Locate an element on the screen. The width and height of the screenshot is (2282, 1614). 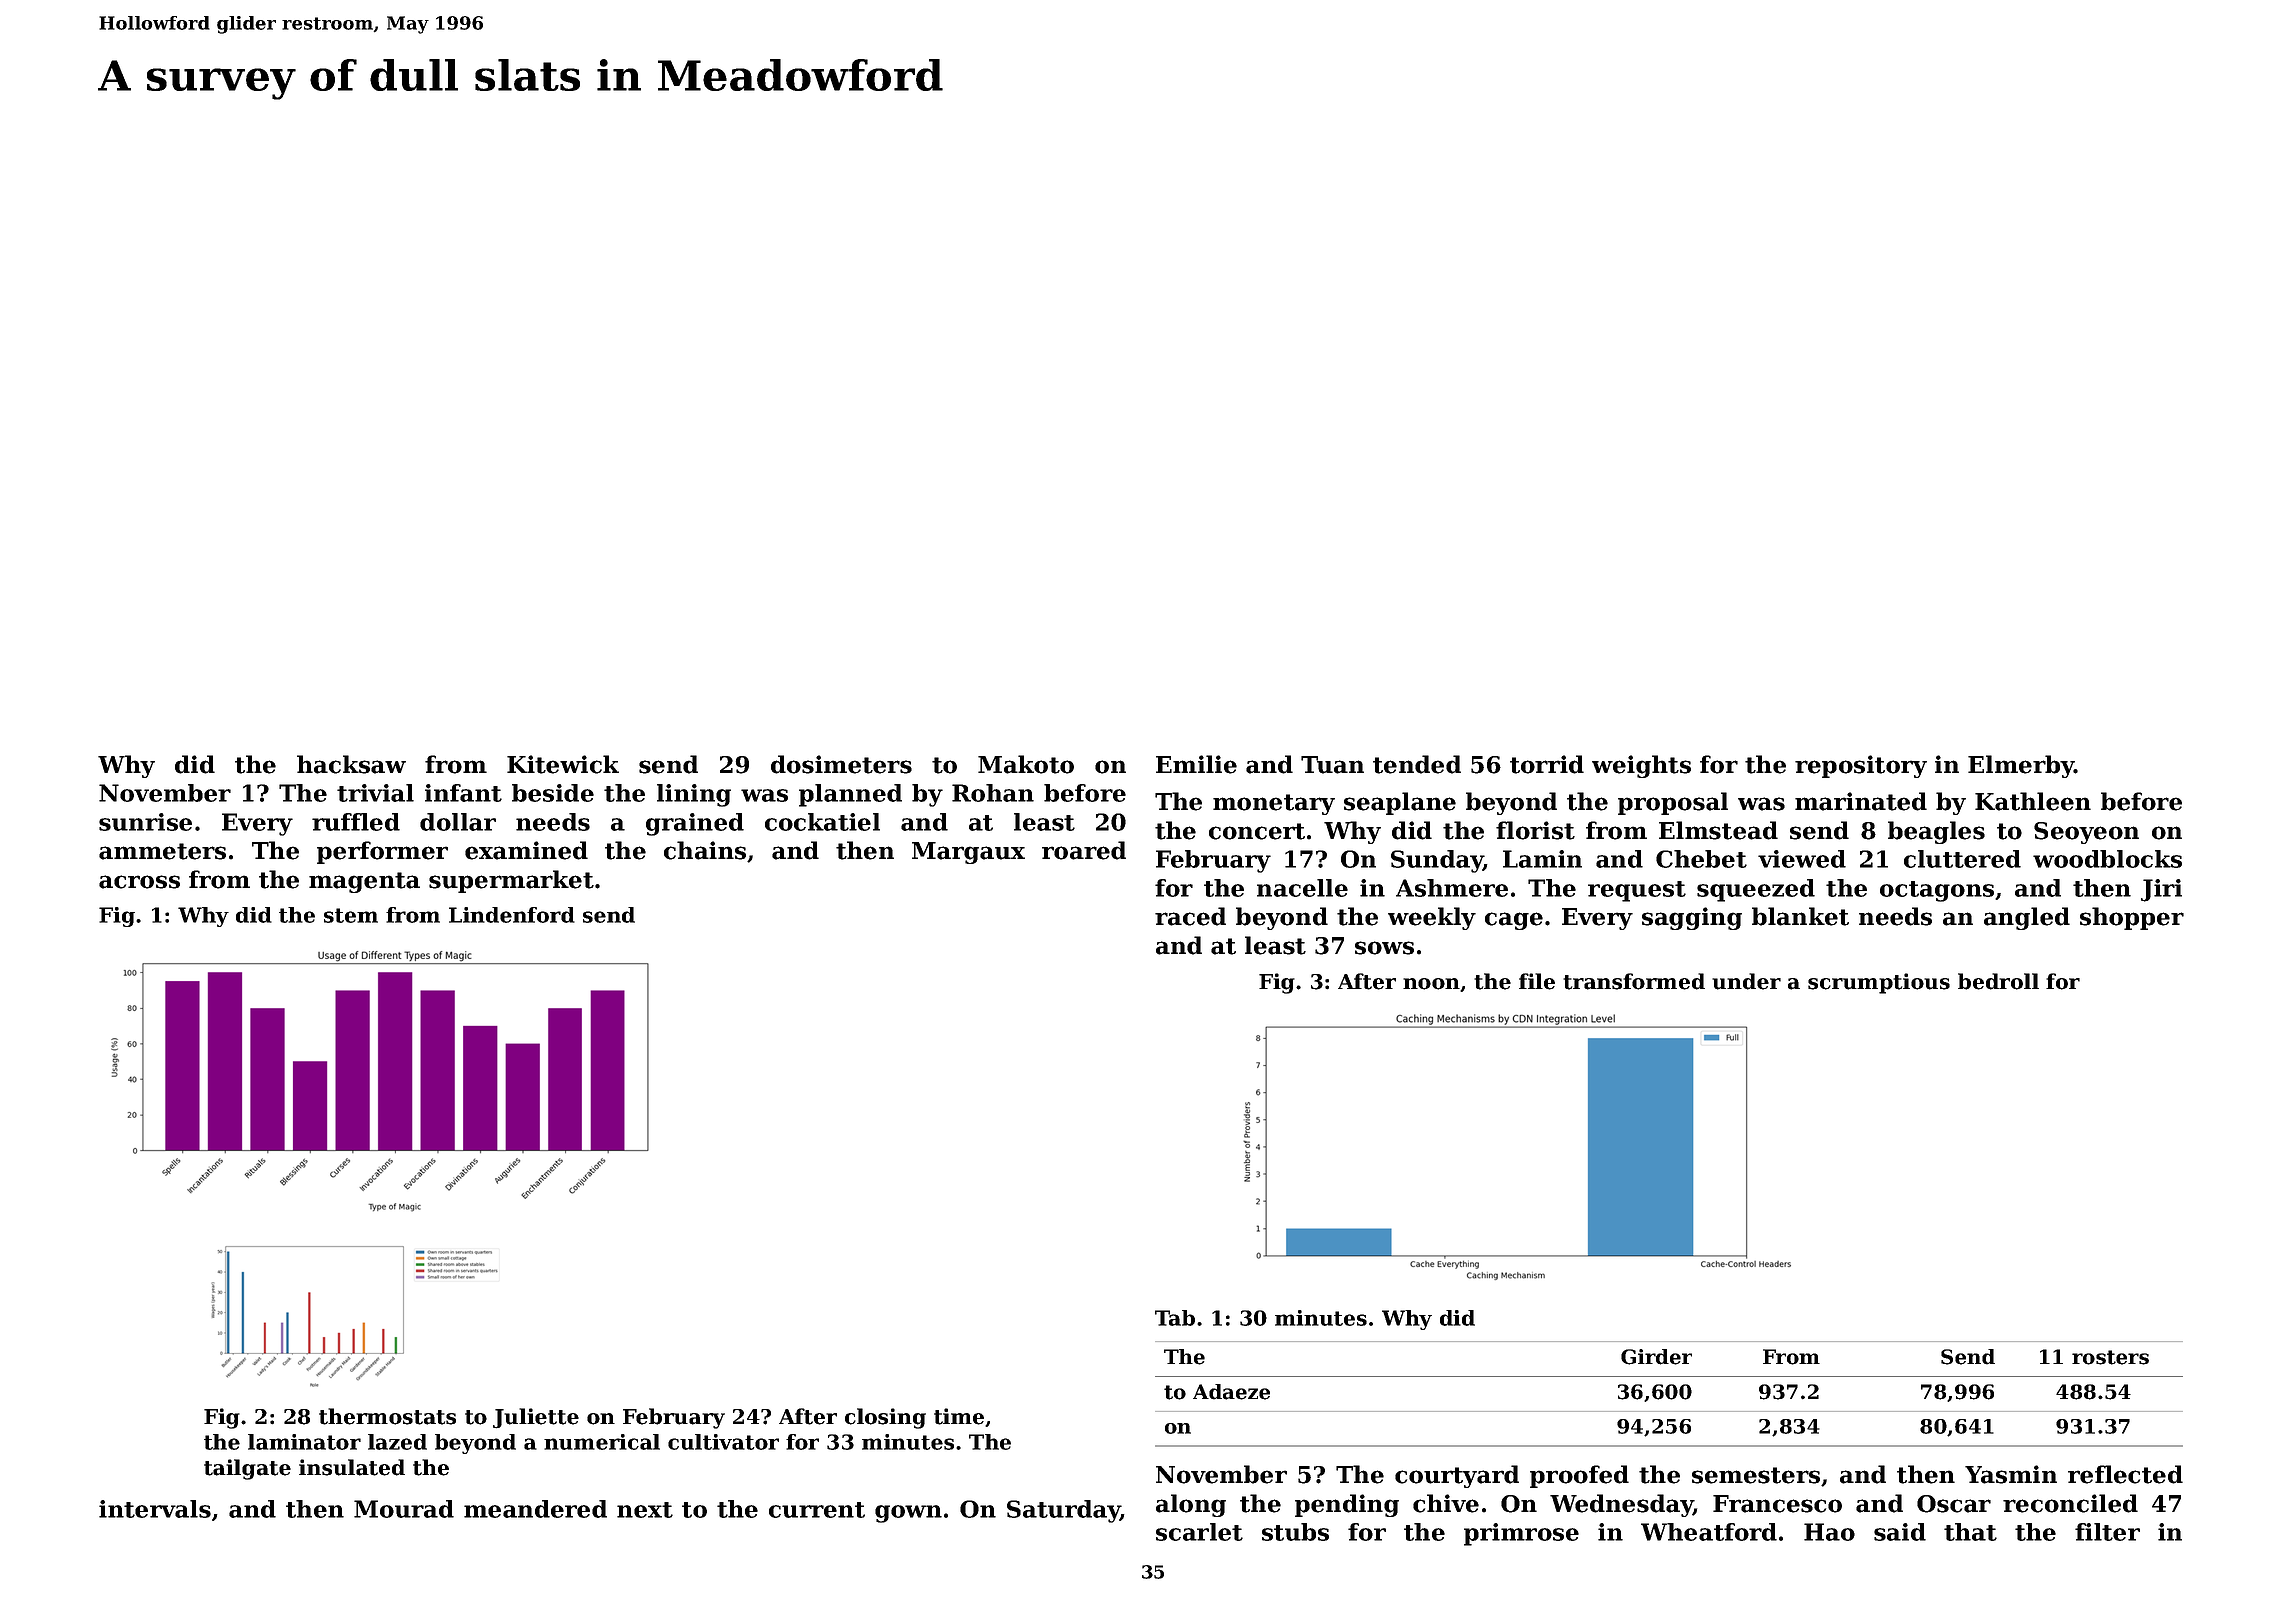
Elmerby is located at coordinates (2021, 766).
